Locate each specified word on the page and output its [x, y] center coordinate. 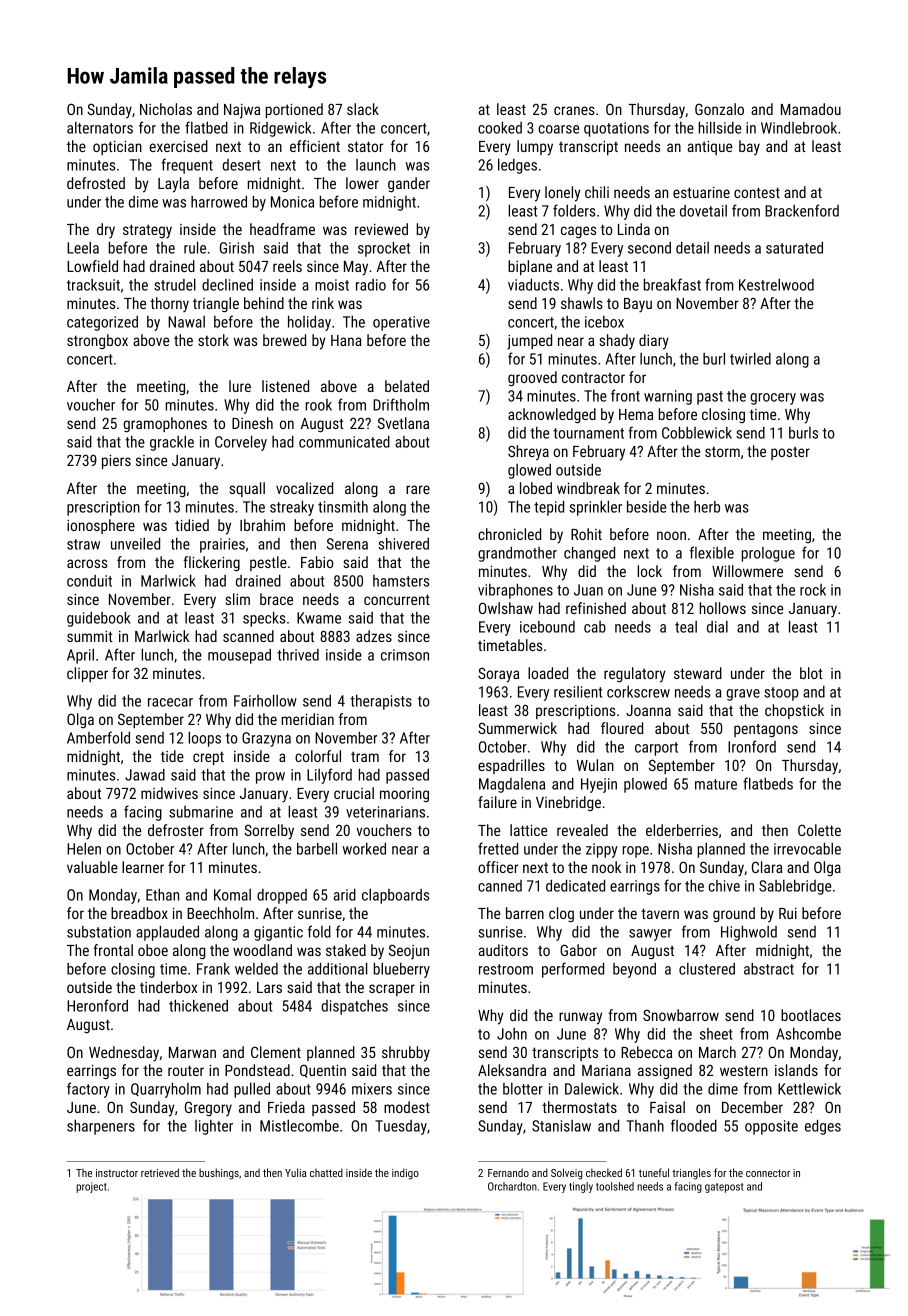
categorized [102, 323]
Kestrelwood [776, 285]
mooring [404, 795]
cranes [574, 110]
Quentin [323, 1071]
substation [99, 932]
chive [724, 886]
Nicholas [166, 109]
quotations [616, 129]
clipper [87, 674]
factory [88, 1090]
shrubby [406, 1053]
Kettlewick [809, 1089]
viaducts [533, 284]
